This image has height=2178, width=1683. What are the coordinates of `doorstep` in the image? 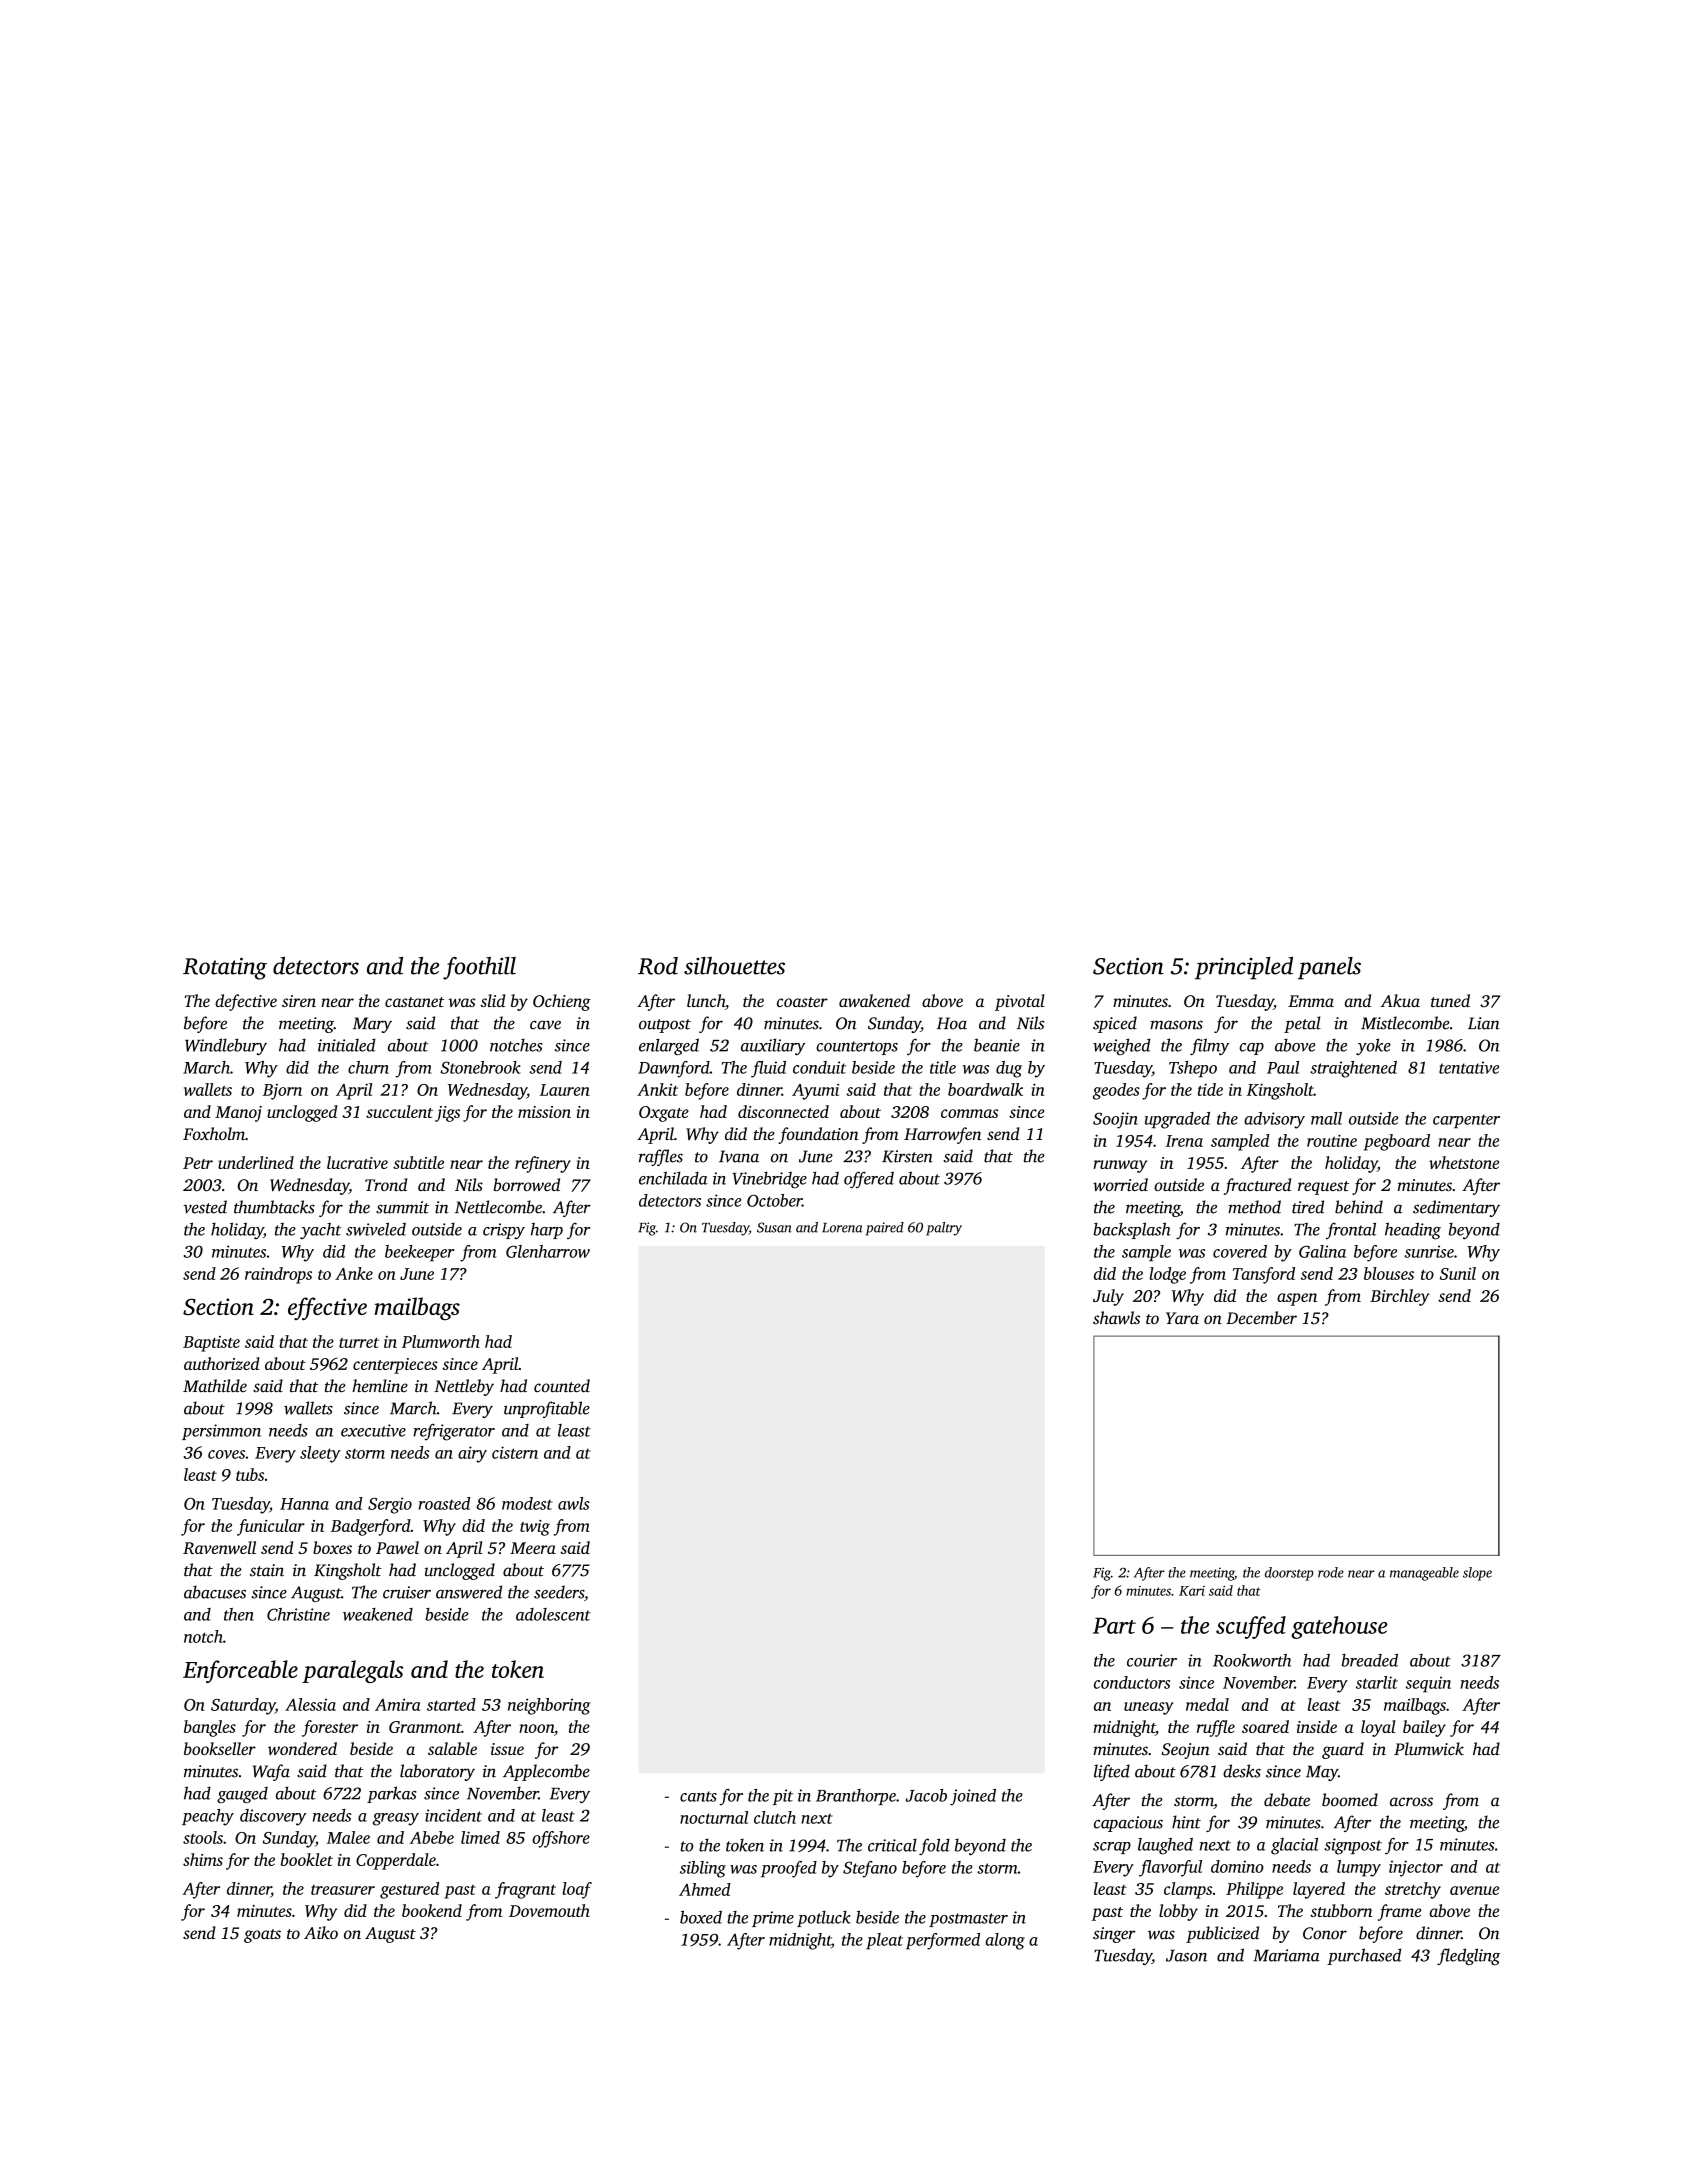 It's located at (1289, 1574).
